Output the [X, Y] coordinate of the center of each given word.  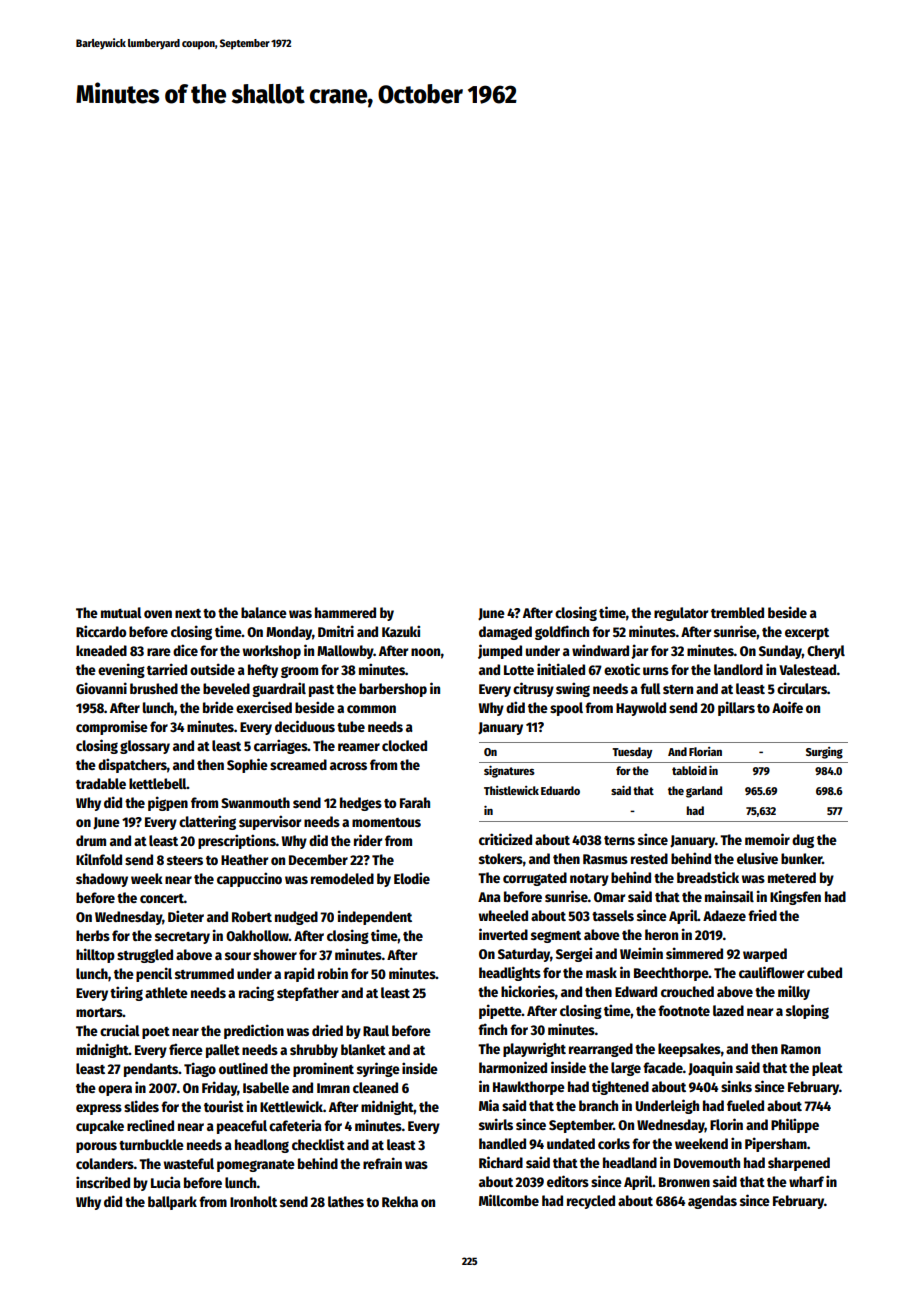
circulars [802, 688]
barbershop [393, 690]
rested [649, 858]
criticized [505, 839]
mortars [99, 1012]
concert [162, 898]
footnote [684, 1010]
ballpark [172, 1203]
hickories [528, 991]
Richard [501, 1162]
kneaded [101, 650]
